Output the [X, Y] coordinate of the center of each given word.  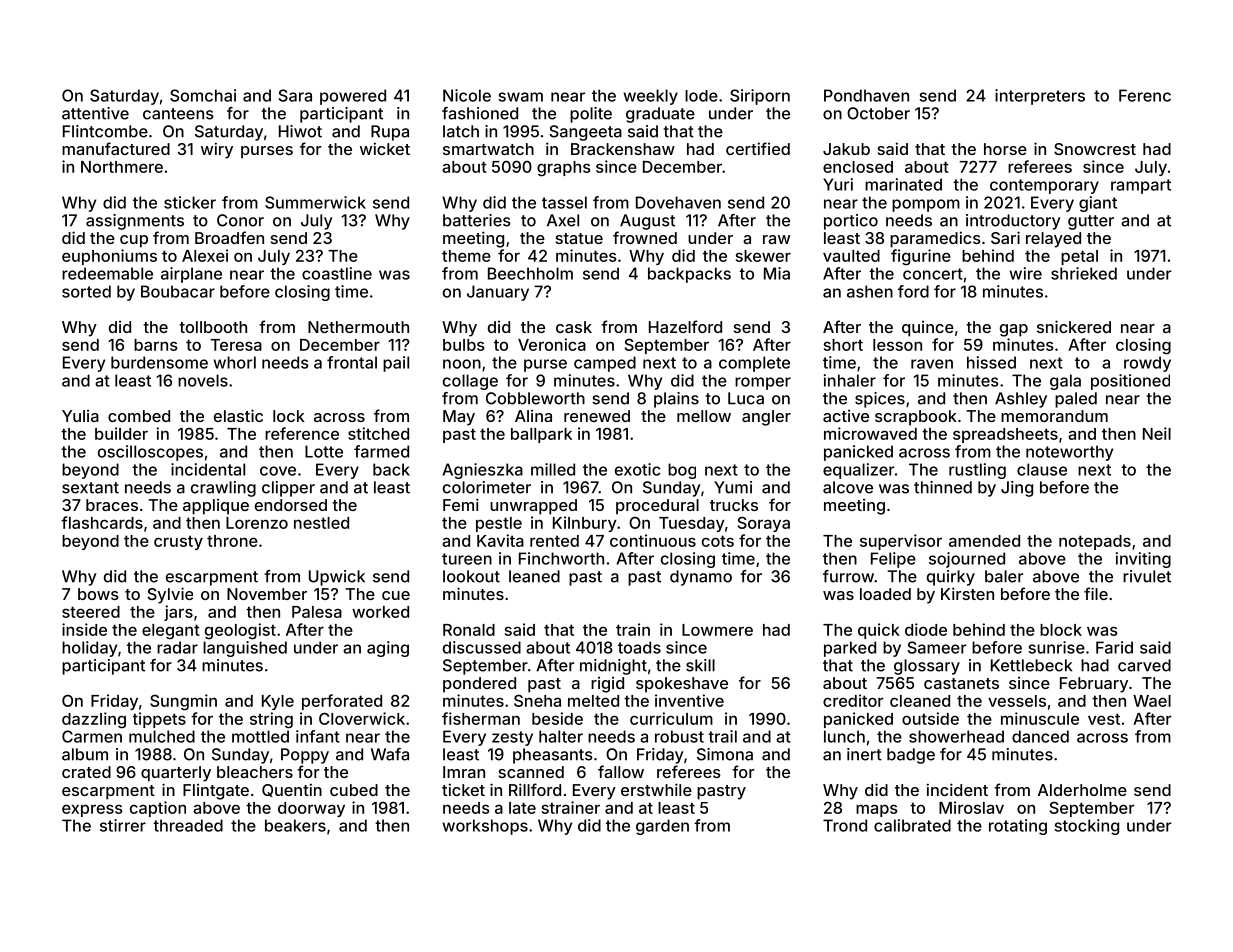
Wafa [390, 754]
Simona [725, 754]
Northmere [122, 167]
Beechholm [530, 273]
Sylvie [170, 595]
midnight [613, 667]
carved [1144, 665]
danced [1040, 736]
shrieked [1084, 273]
